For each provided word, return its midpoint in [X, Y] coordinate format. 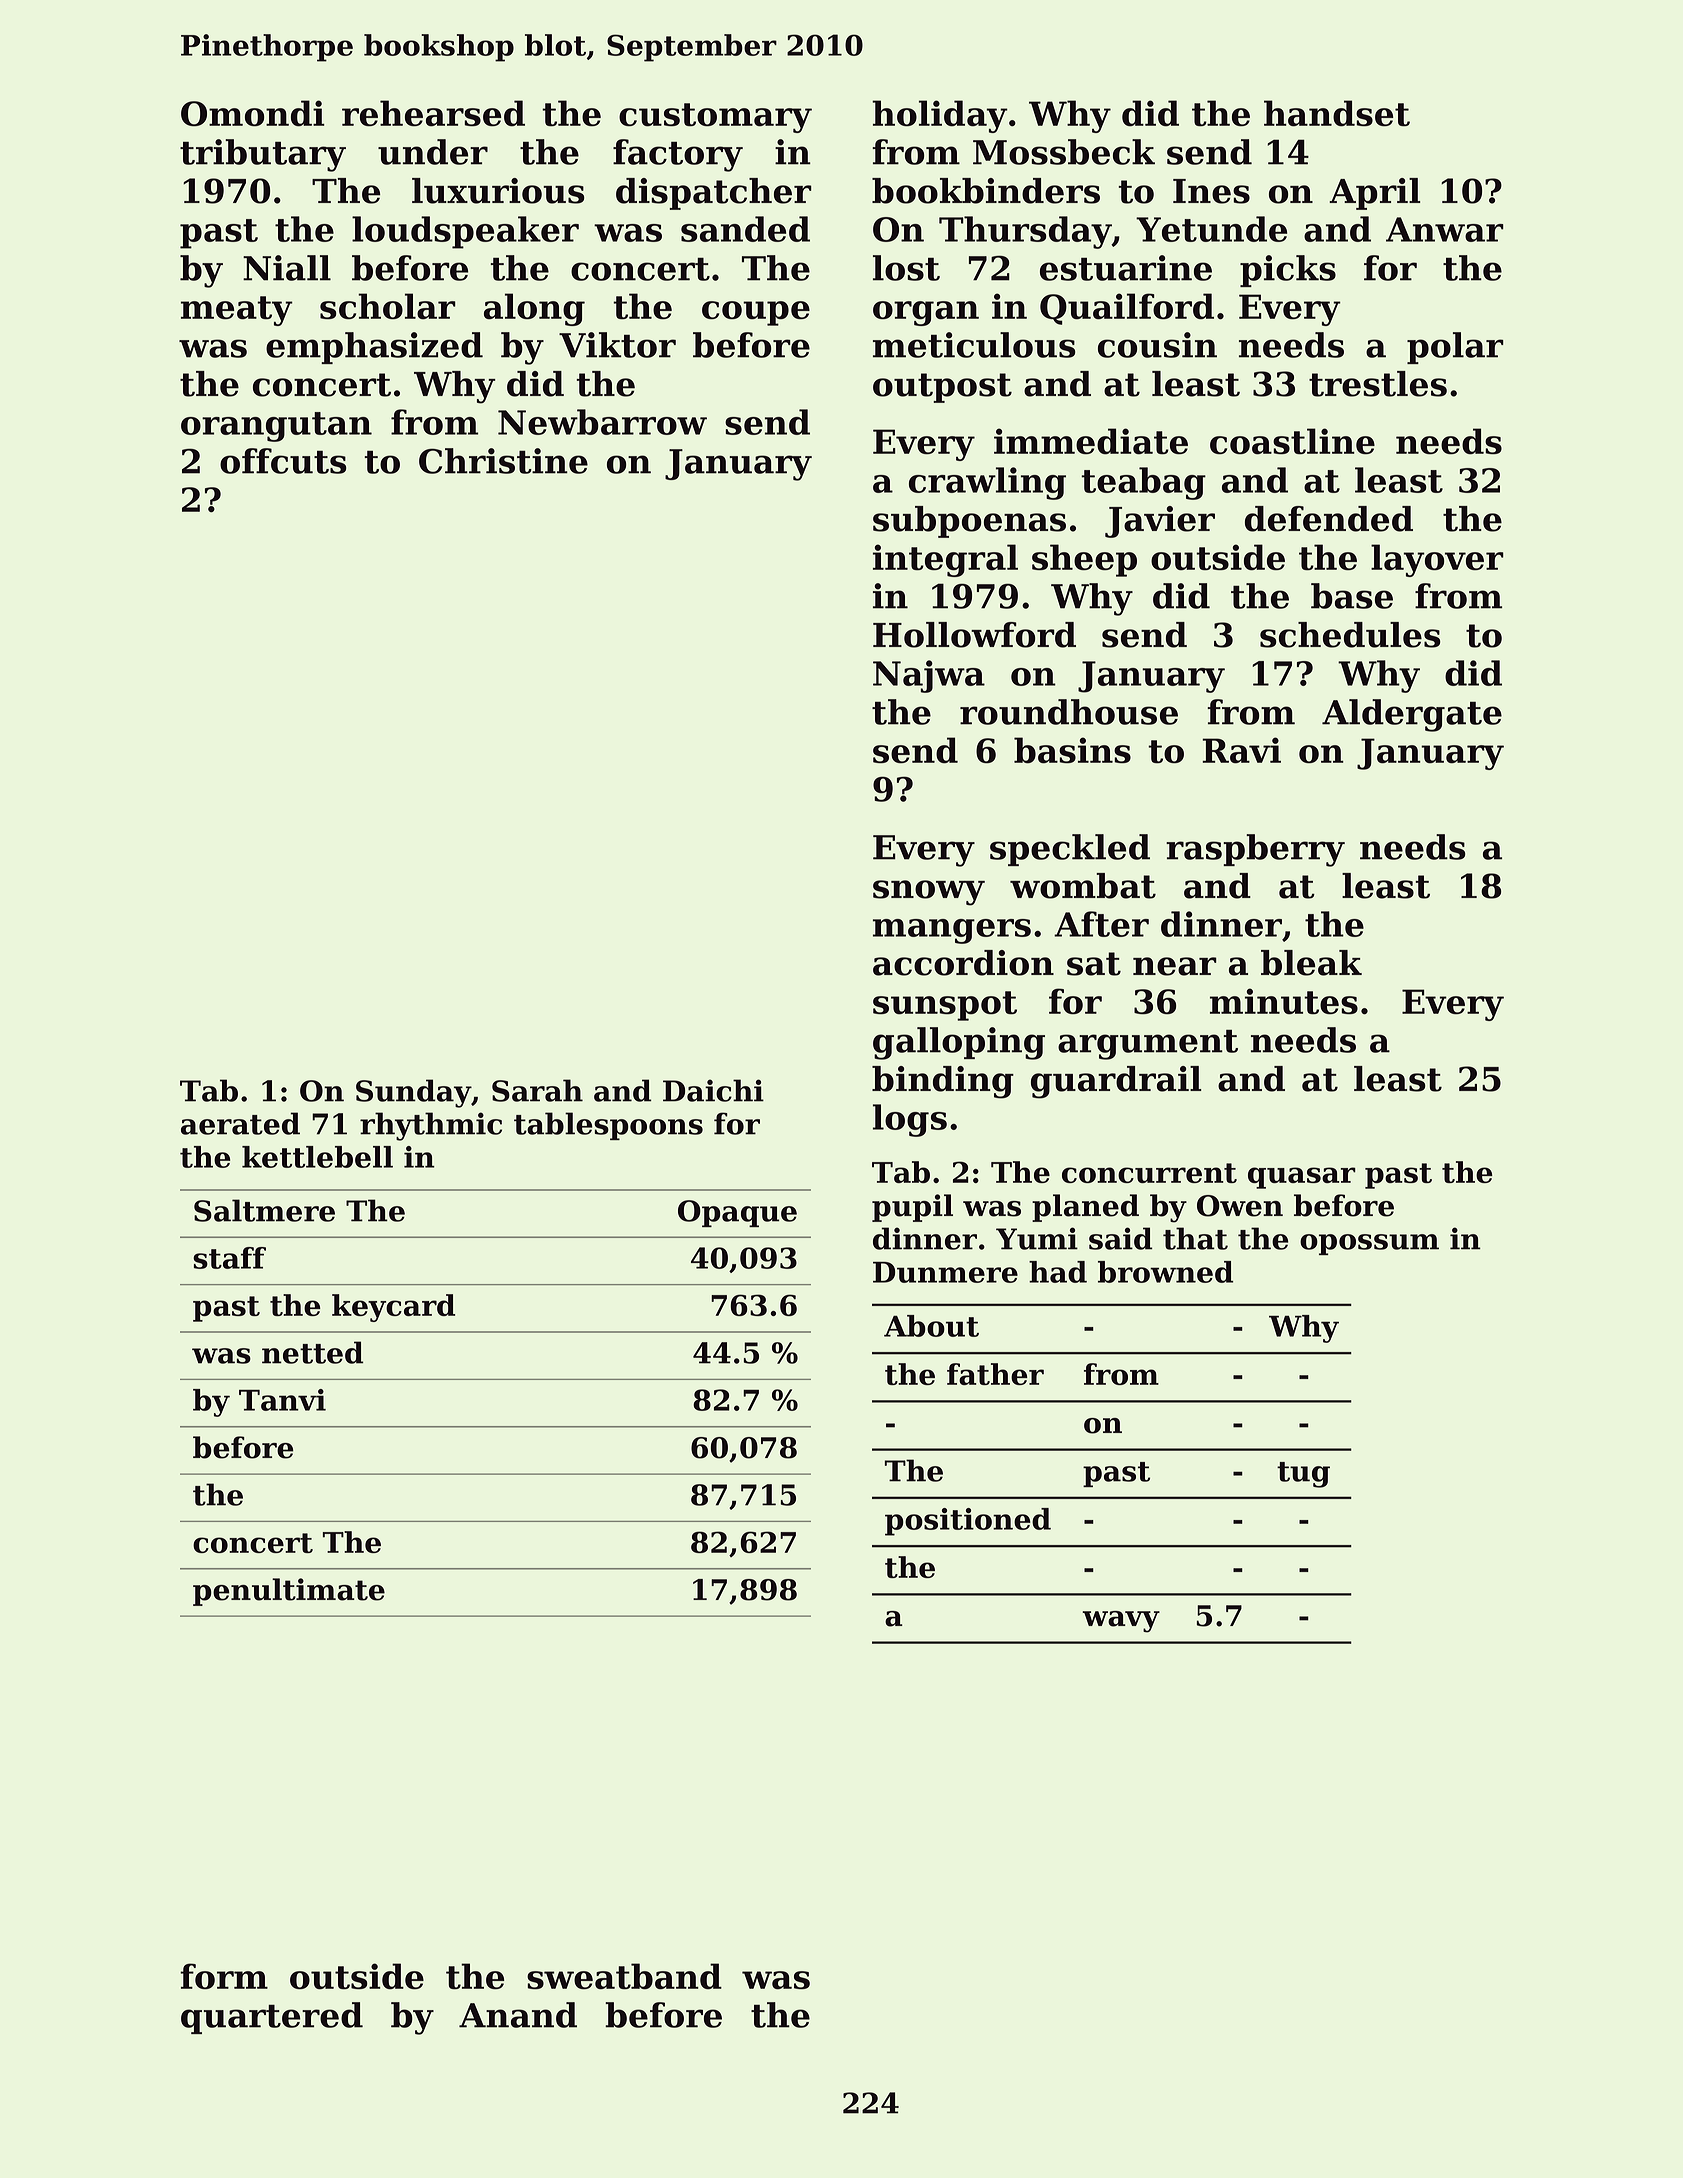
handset [1337, 113]
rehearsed [433, 113]
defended [1329, 519]
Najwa [929, 676]
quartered [272, 2018]
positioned [968, 1522]
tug [1303, 1475]
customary [715, 118]
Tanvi [282, 1400]
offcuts [283, 461]
